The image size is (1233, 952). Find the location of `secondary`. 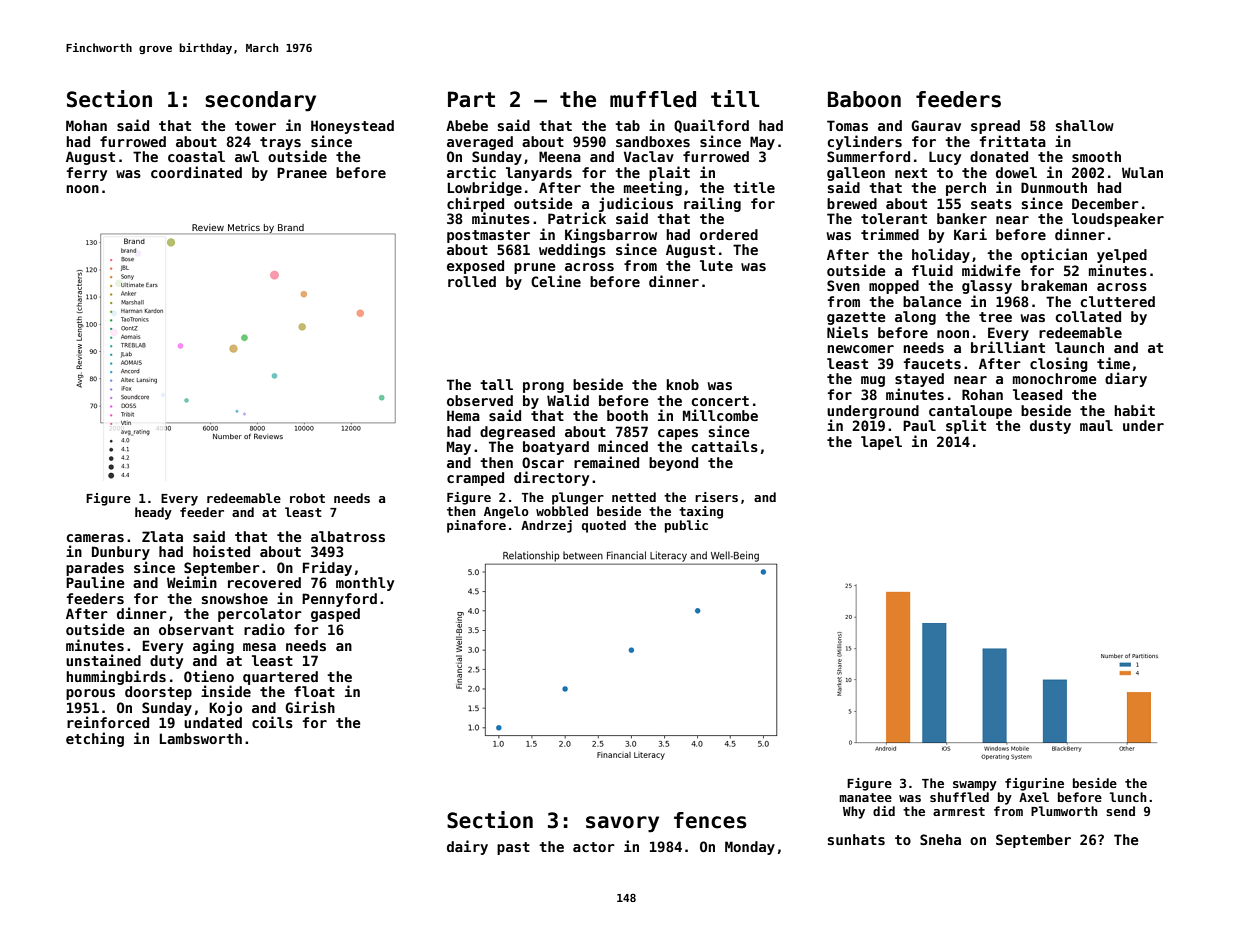

secondary is located at coordinates (260, 101).
